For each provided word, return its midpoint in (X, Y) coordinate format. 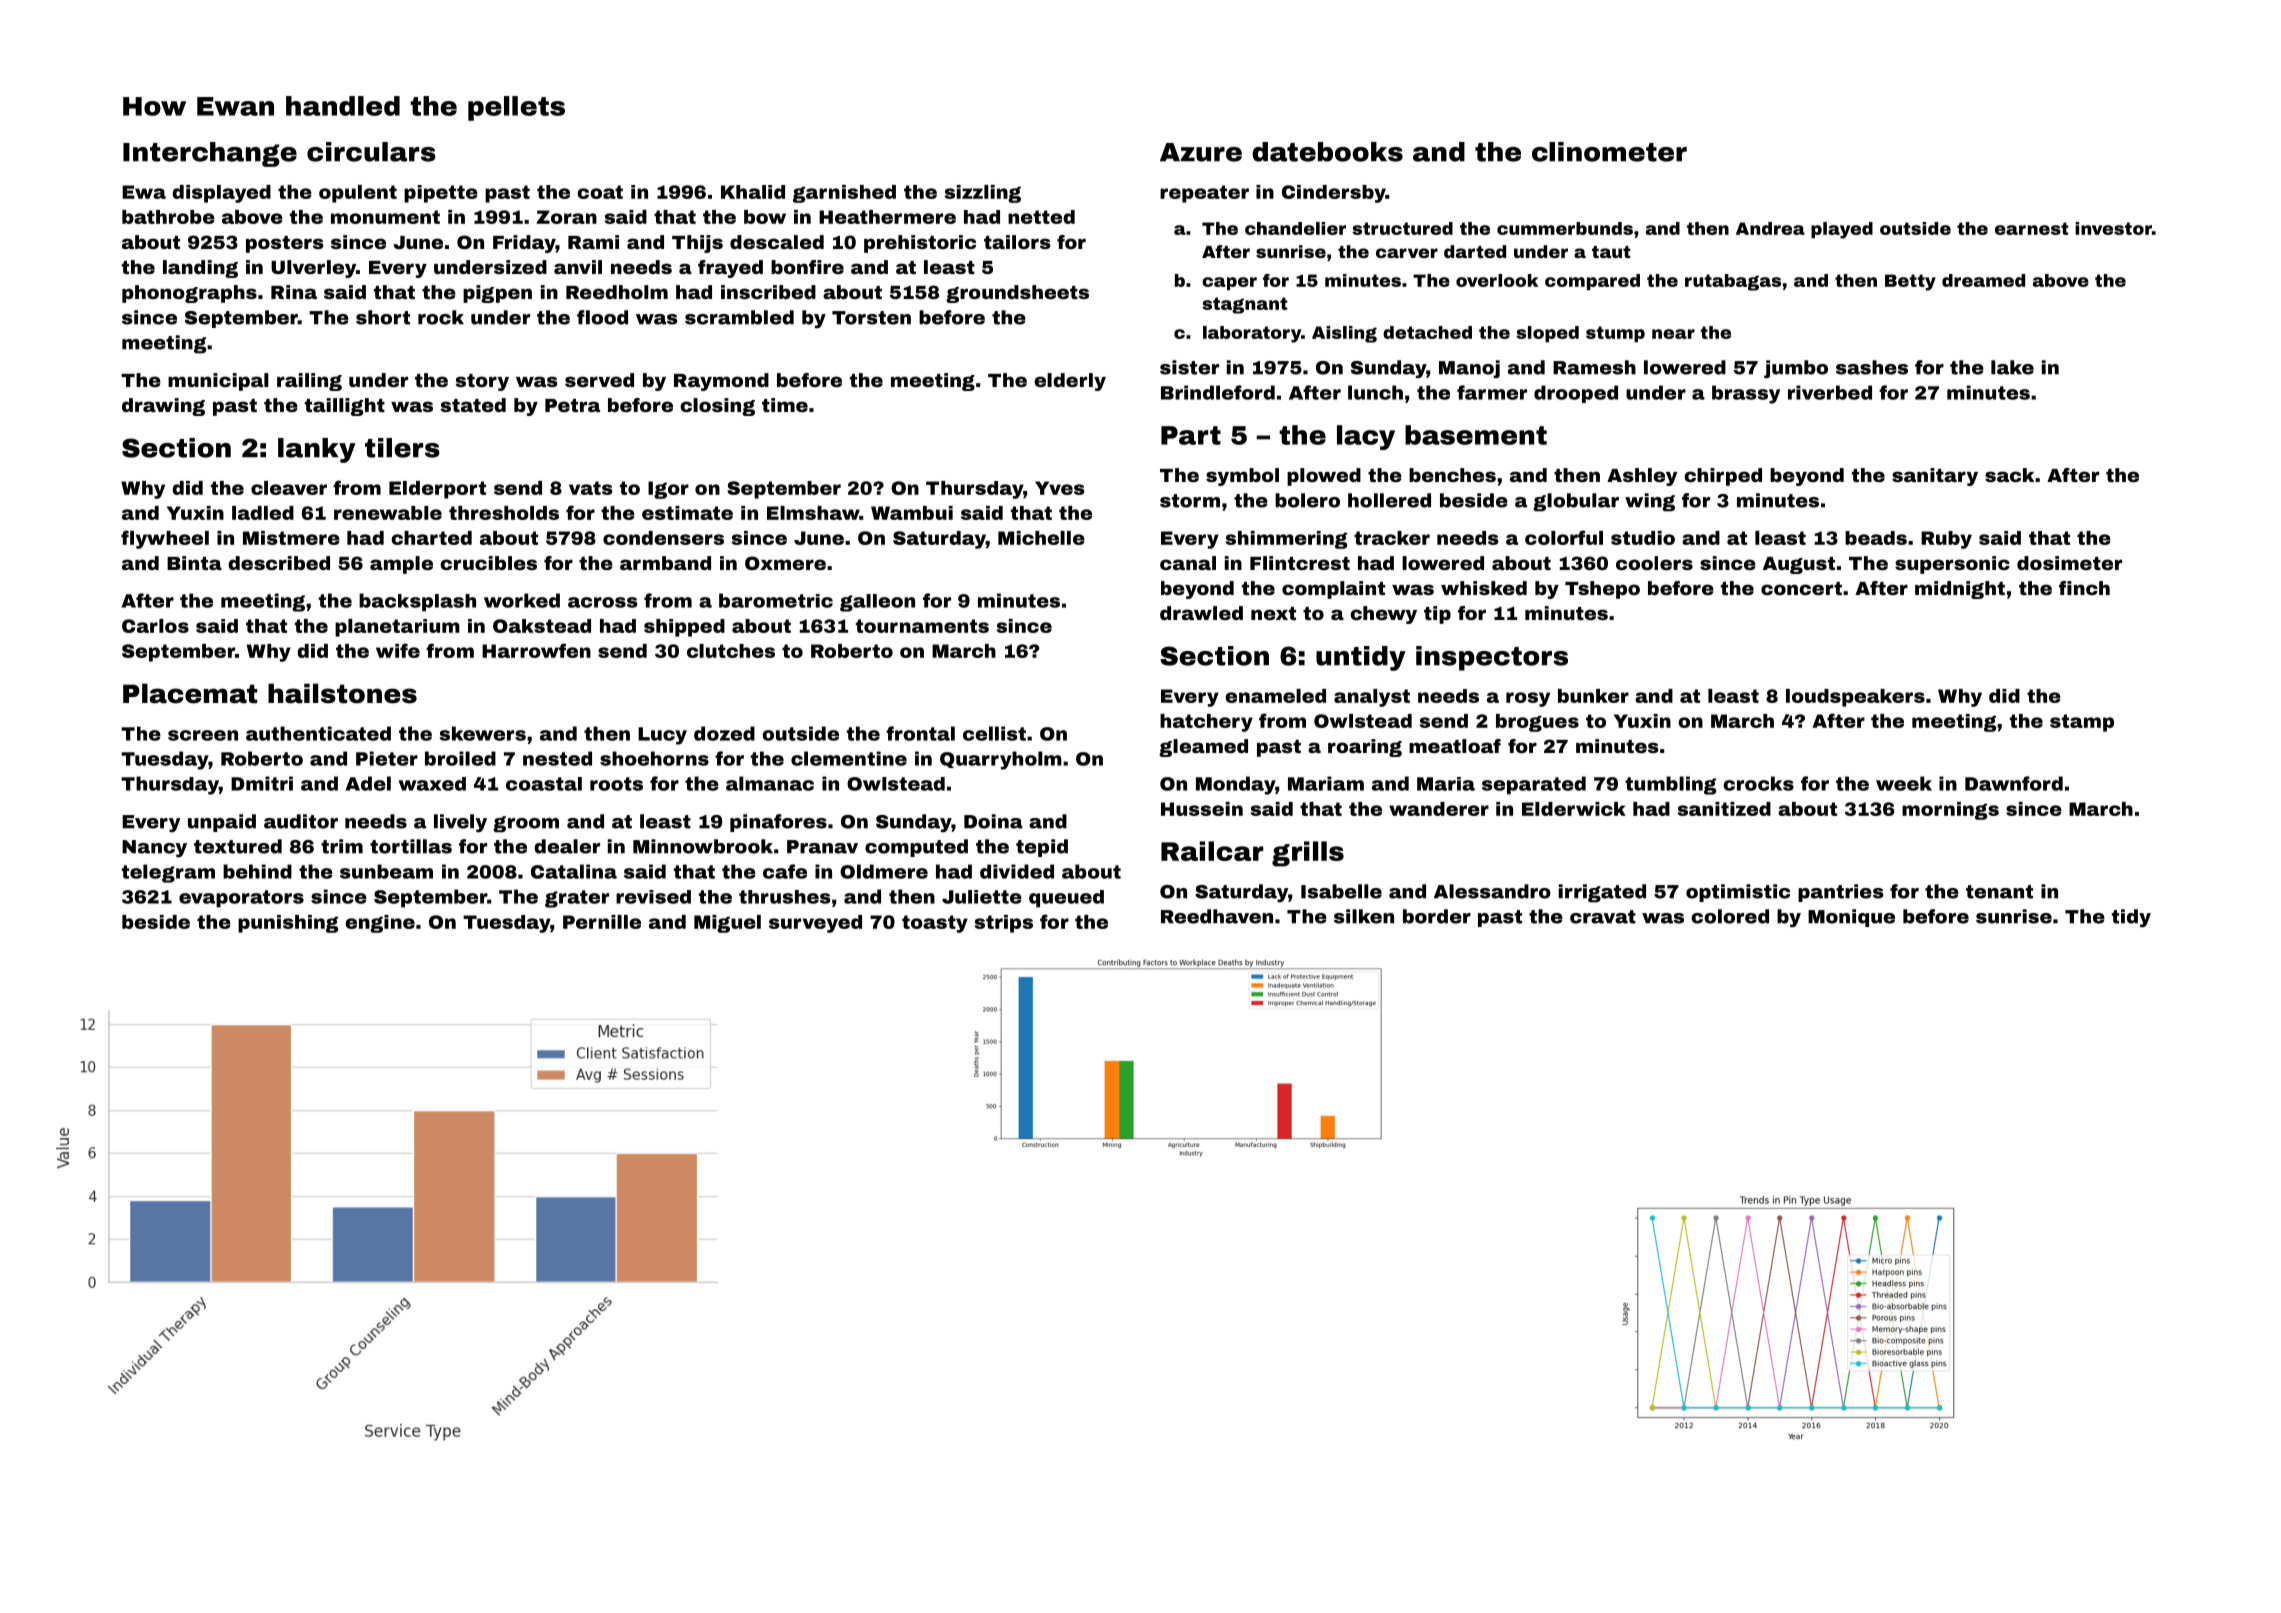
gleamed (1203, 748)
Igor (668, 490)
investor (2113, 228)
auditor (301, 821)
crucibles (488, 563)
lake (2012, 367)
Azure (1201, 152)
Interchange (210, 154)
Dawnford (2014, 783)
